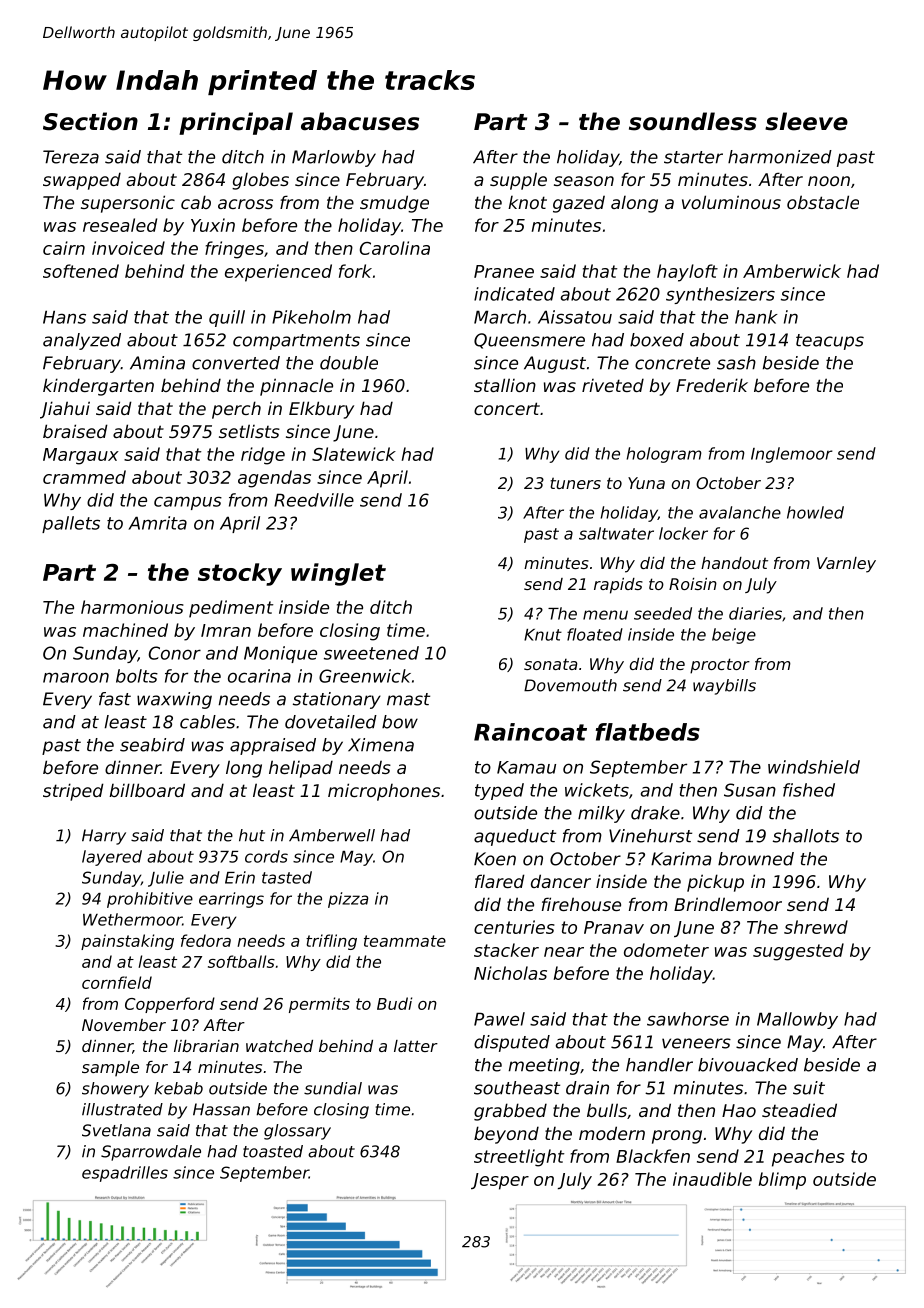 The height and width of the screenshot is (1308, 924). I want to click on synthesizers, so click(720, 295).
